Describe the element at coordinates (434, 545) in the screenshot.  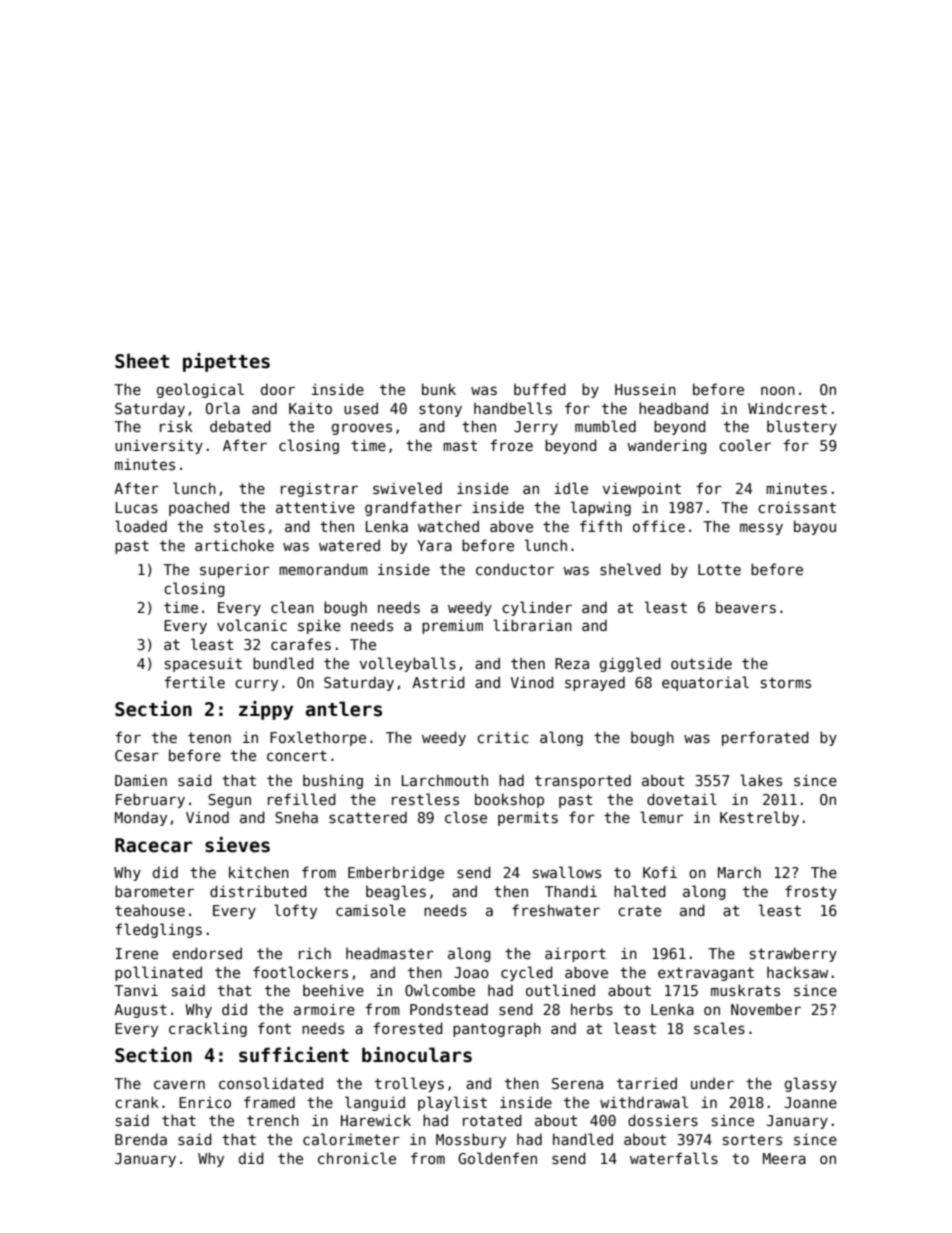
I see `Yara` at that location.
